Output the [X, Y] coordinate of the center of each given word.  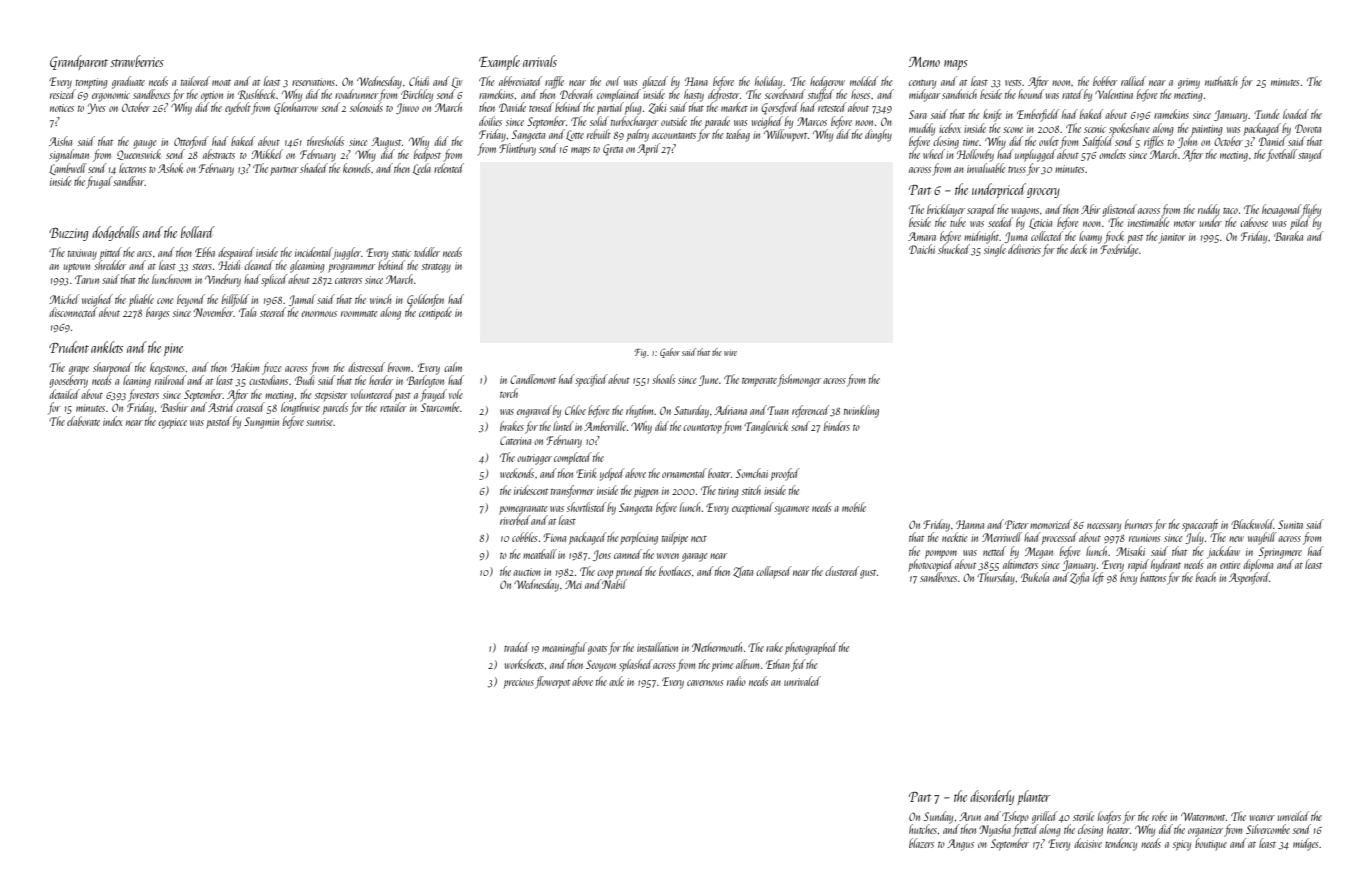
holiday [768, 82]
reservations [313, 82]
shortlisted [586, 507]
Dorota [1308, 128]
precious [519, 683]
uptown [76, 268]
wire [730, 352]
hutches [923, 829]
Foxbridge [1119, 250]
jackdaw [1223, 552]
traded [516, 647]
